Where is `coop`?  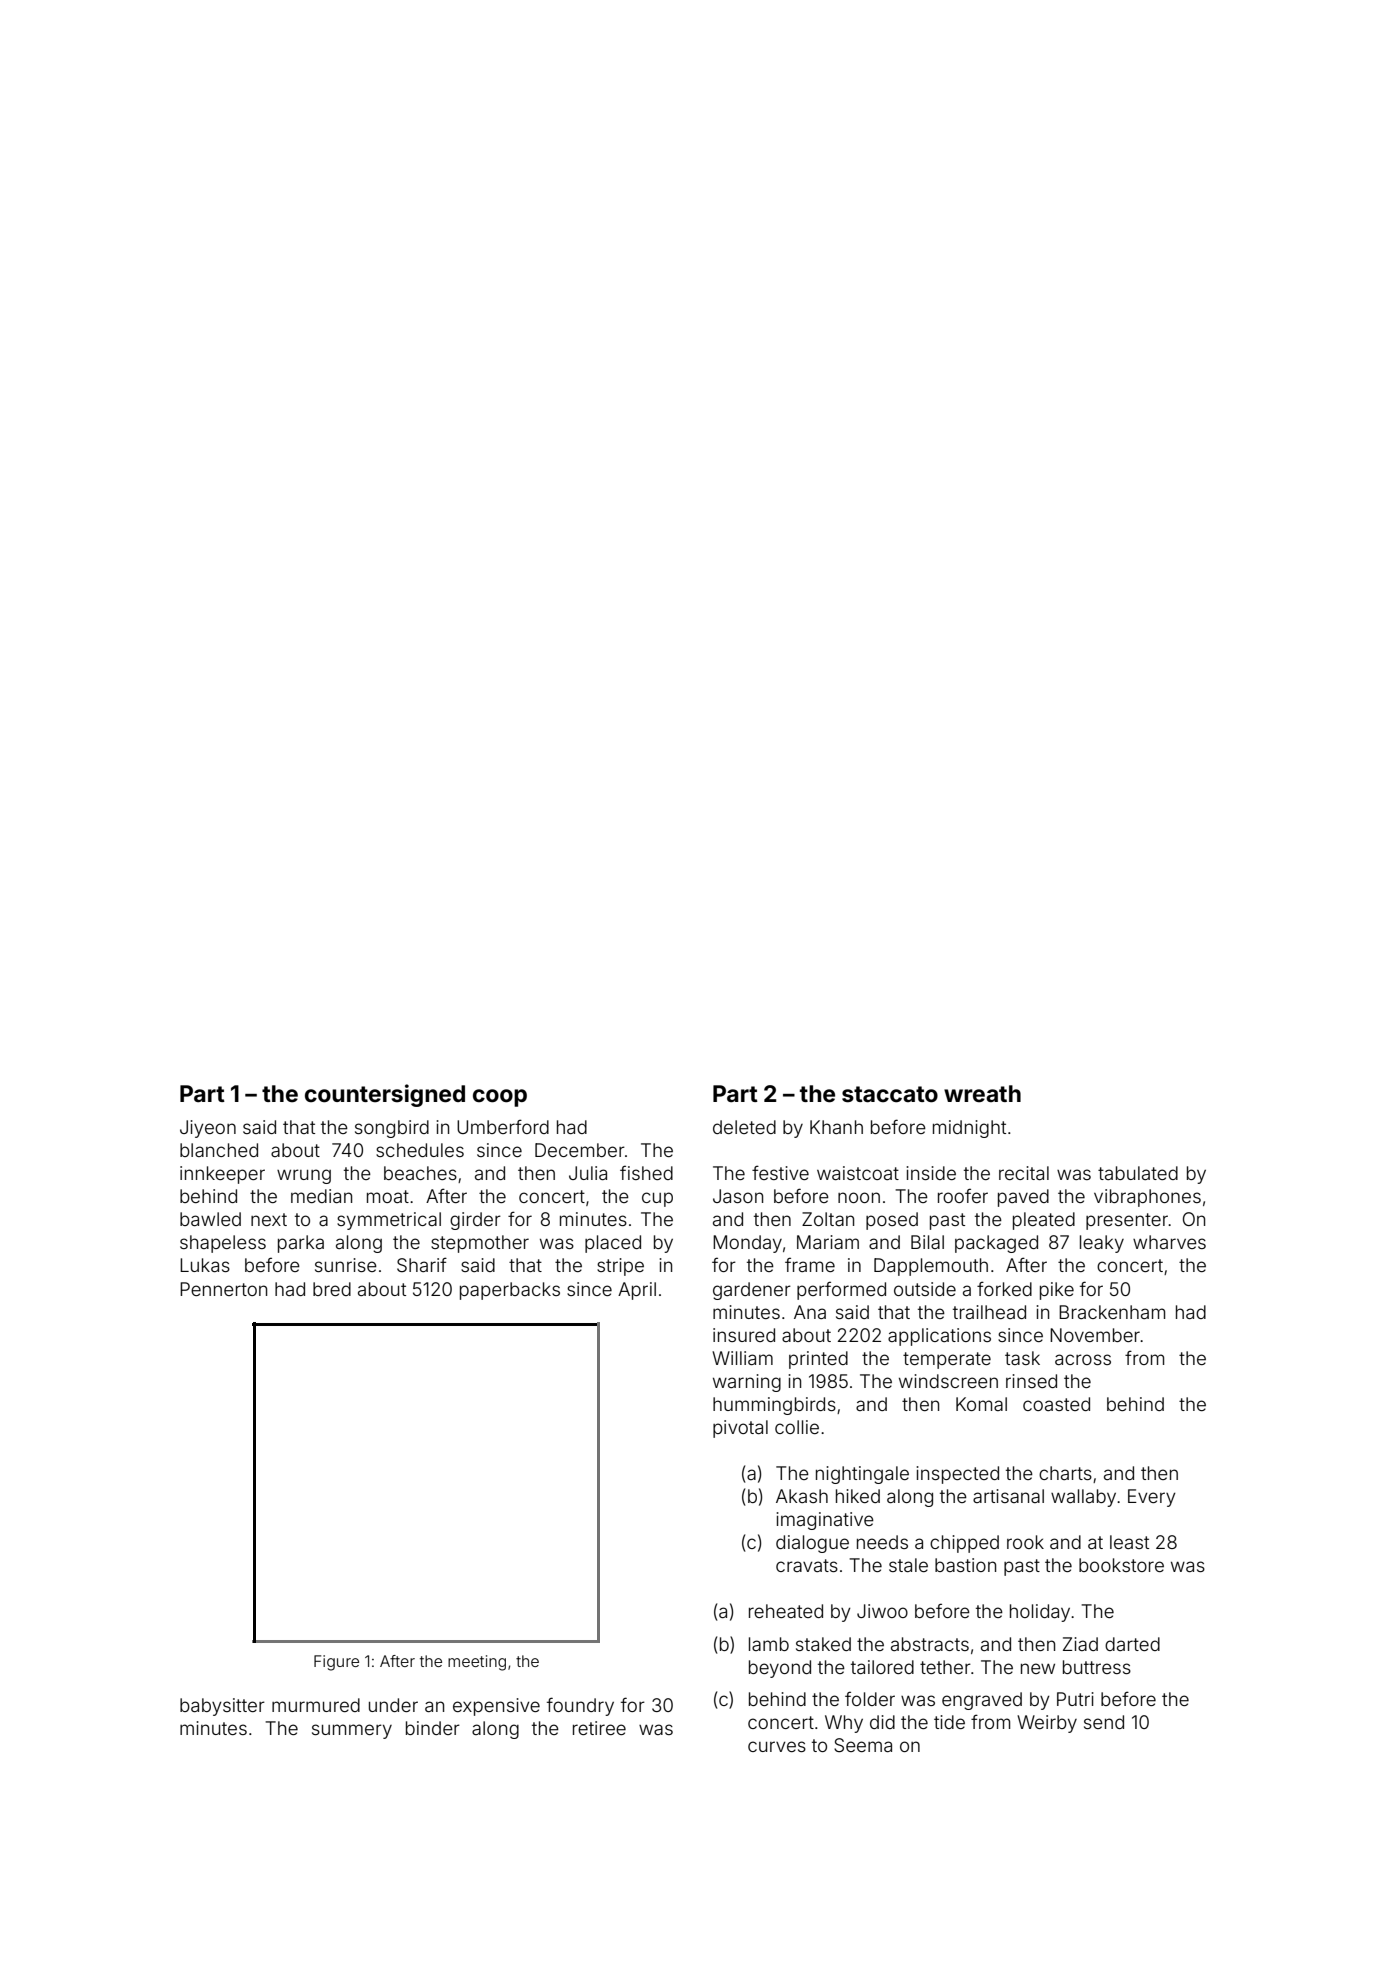
coop is located at coordinates (500, 1098).
